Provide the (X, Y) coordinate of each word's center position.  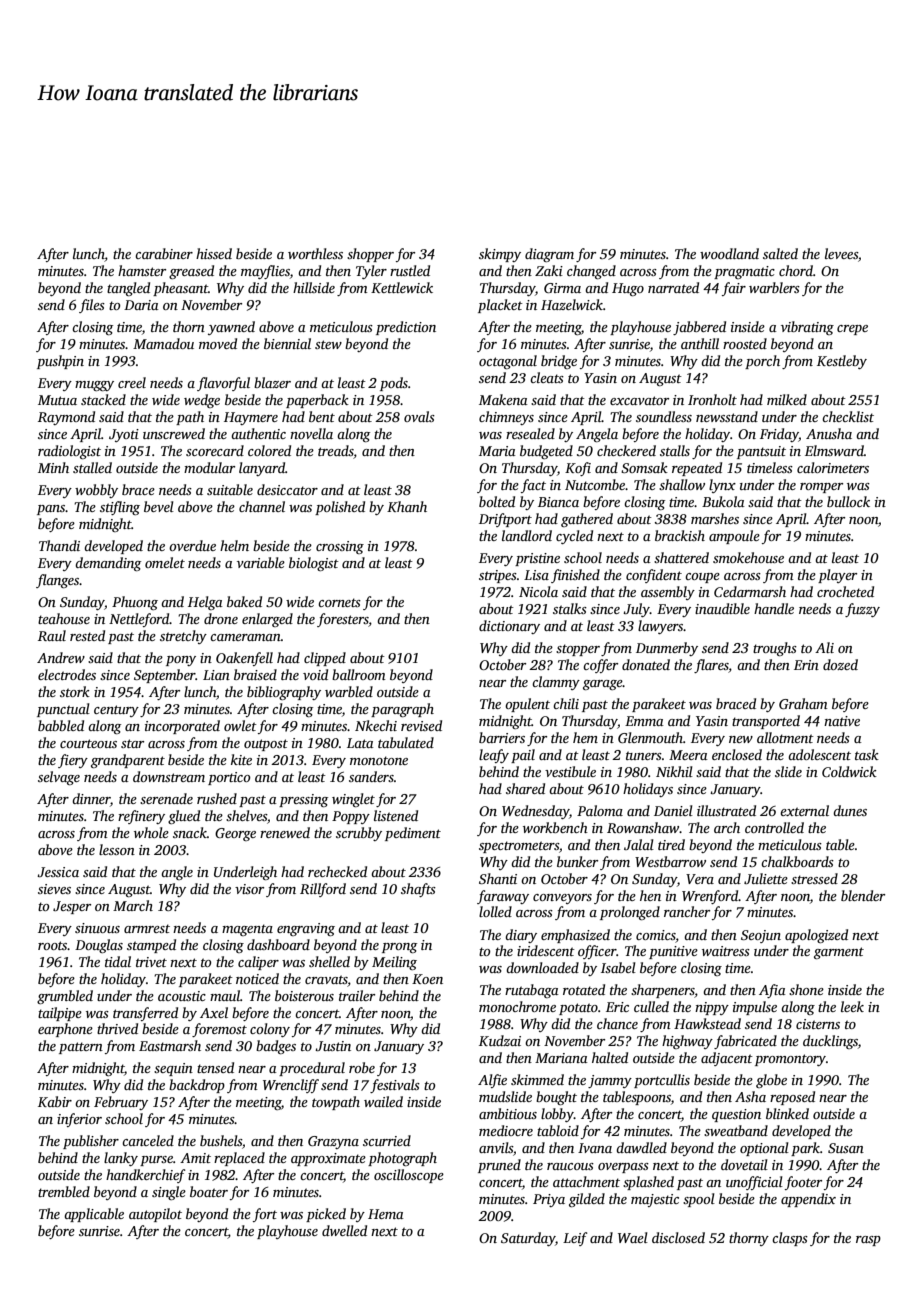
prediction (406, 328)
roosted (745, 343)
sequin (173, 1069)
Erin (806, 665)
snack (190, 832)
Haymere (251, 418)
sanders (371, 776)
